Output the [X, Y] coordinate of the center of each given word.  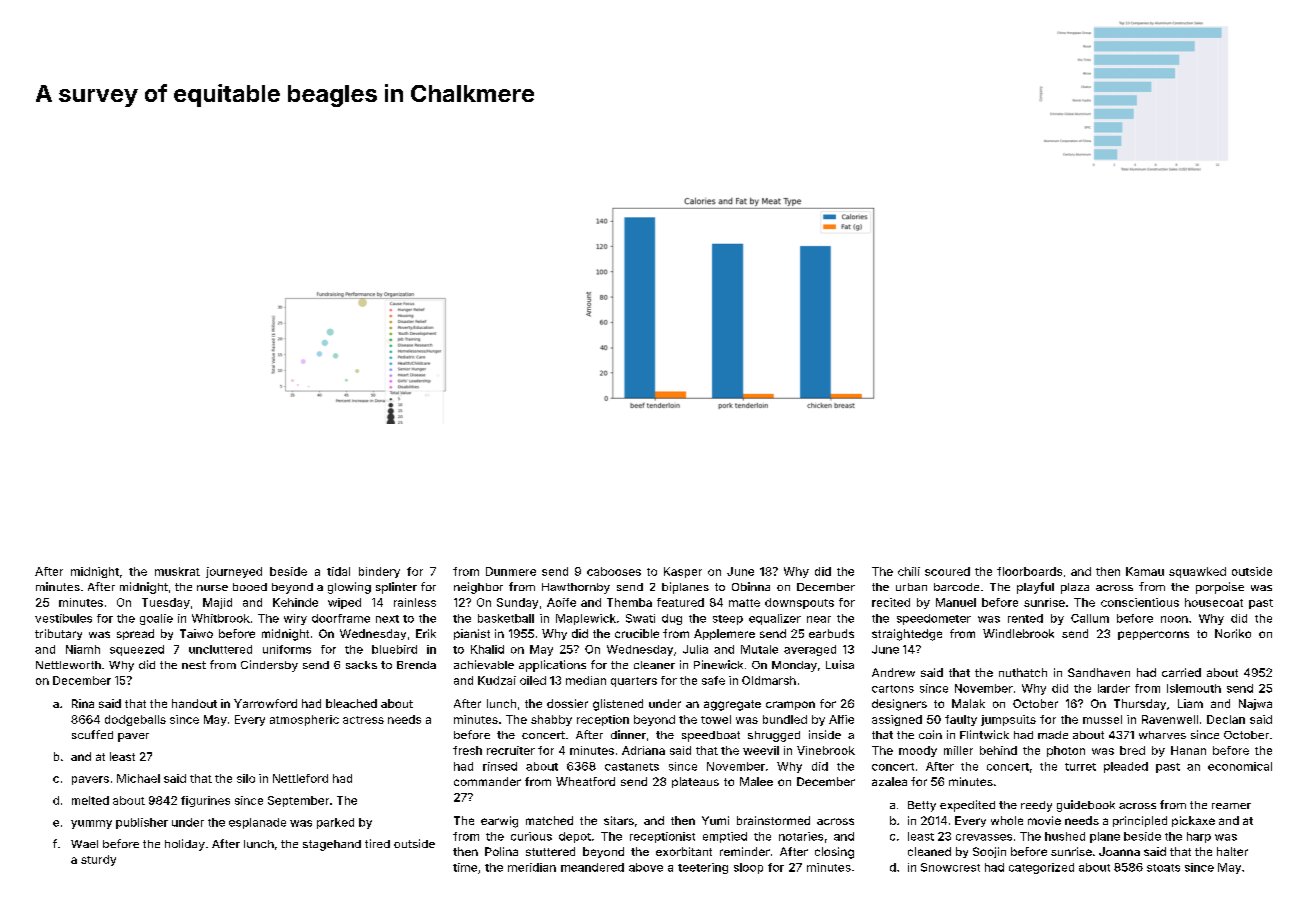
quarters [634, 682]
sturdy [98, 860]
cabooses [614, 571]
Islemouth [1194, 688]
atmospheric [304, 720]
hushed [1065, 836]
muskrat [177, 571]
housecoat [1214, 602]
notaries [801, 836]
